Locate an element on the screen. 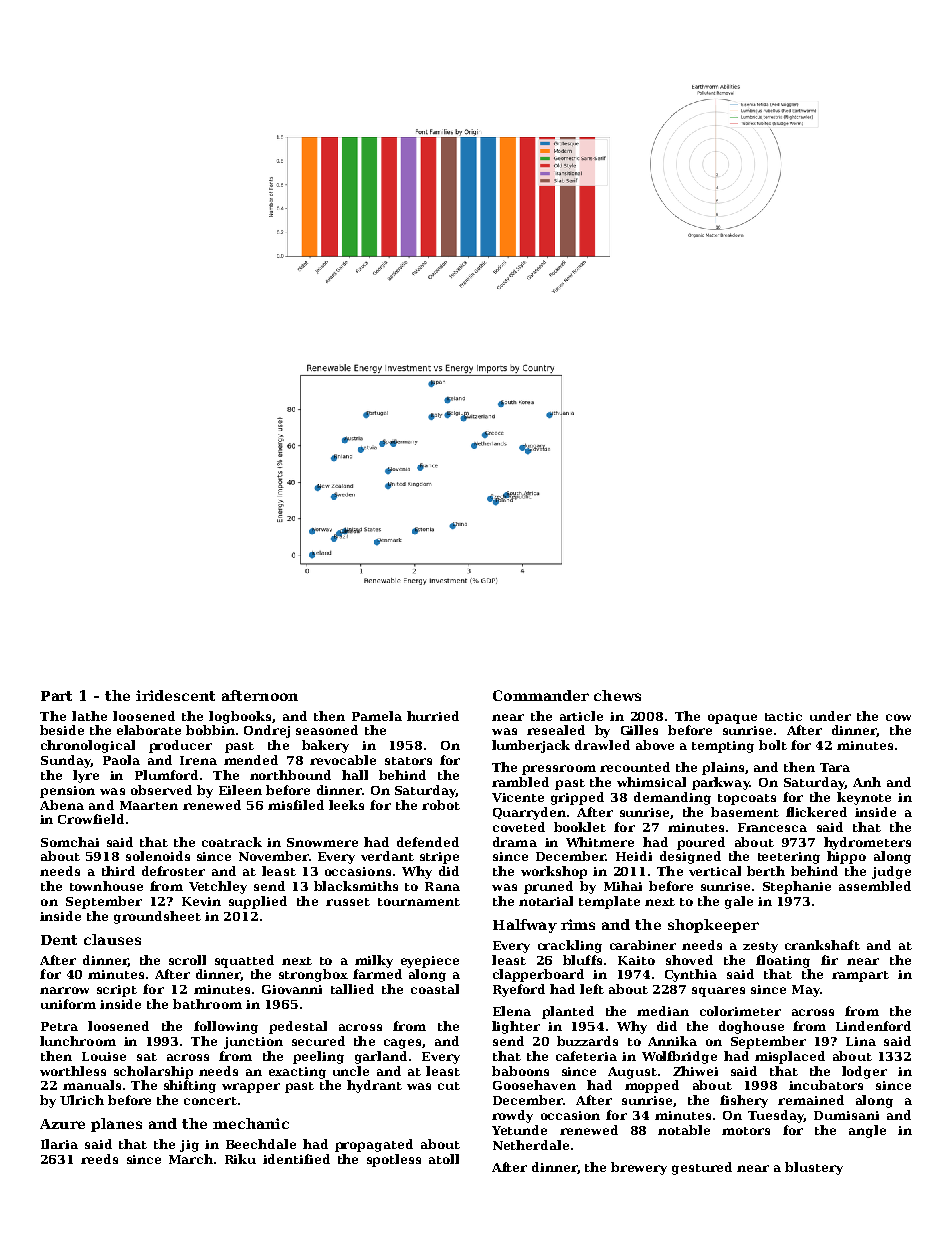 The height and width of the screenshot is (1233, 952). gestured is located at coordinates (702, 1168).
